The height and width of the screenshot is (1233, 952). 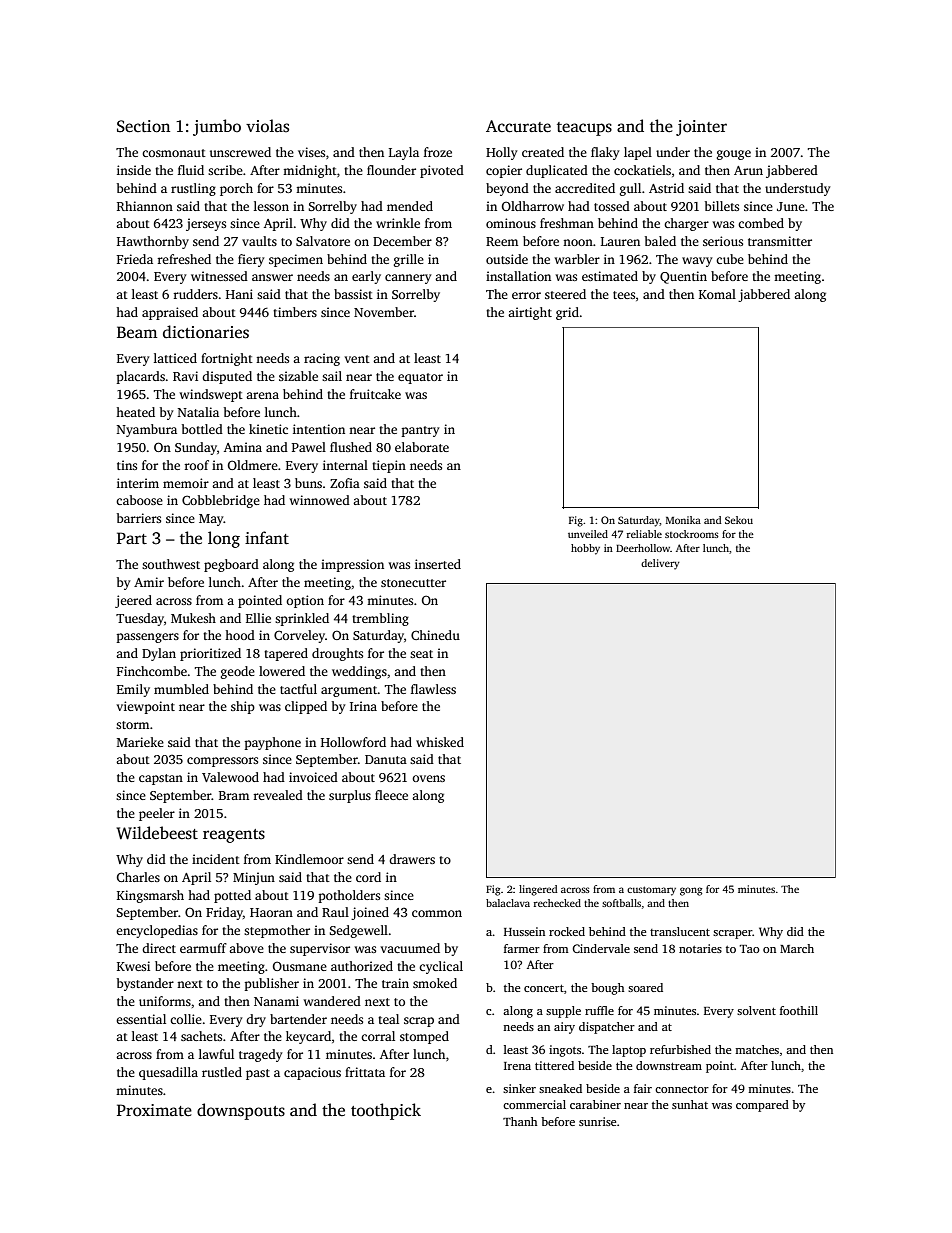 What do you see at coordinates (428, 778) in the screenshot?
I see `ovens` at bounding box center [428, 778].
